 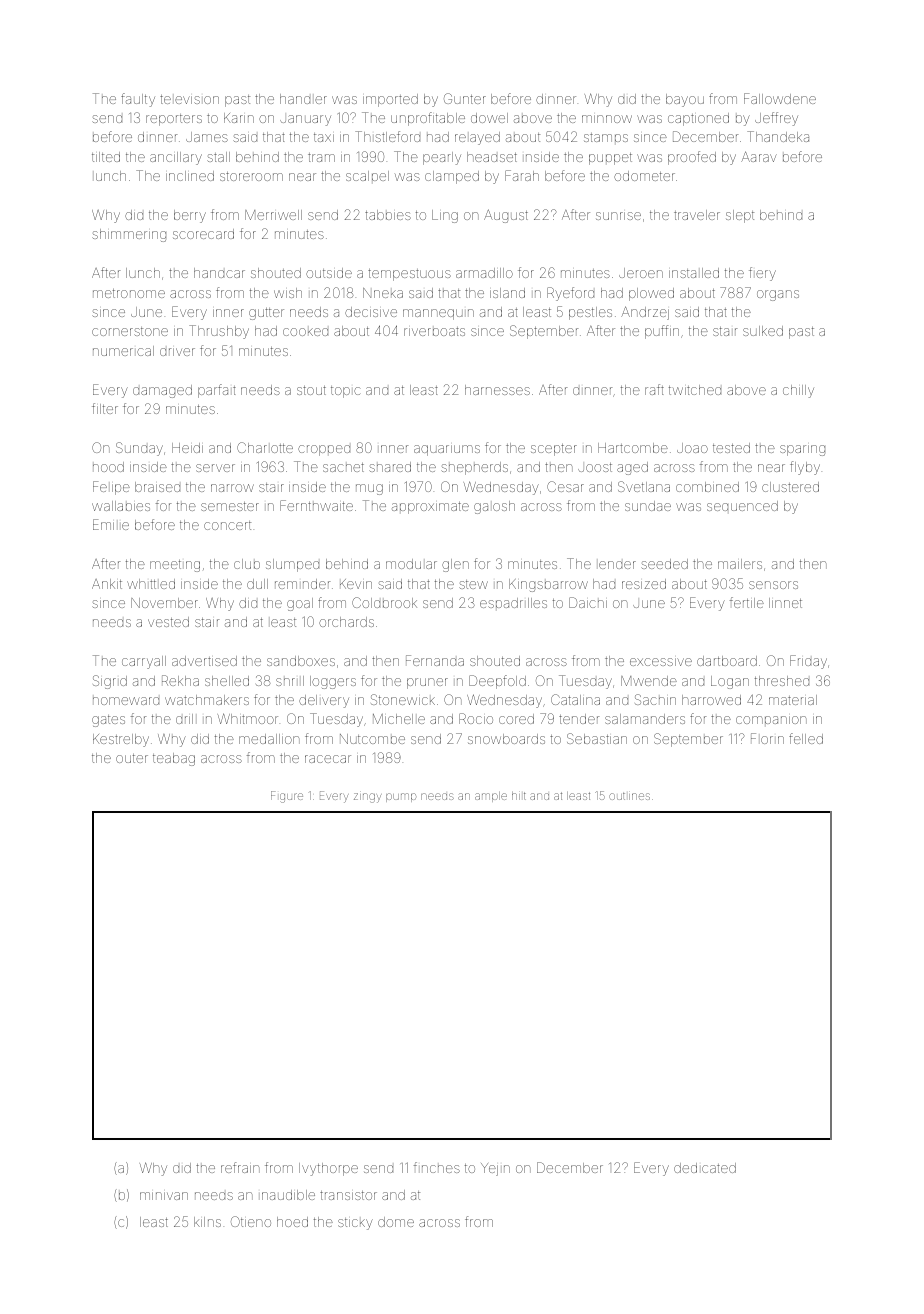 I want to click on salamanders, so click(x=645, y=719).
